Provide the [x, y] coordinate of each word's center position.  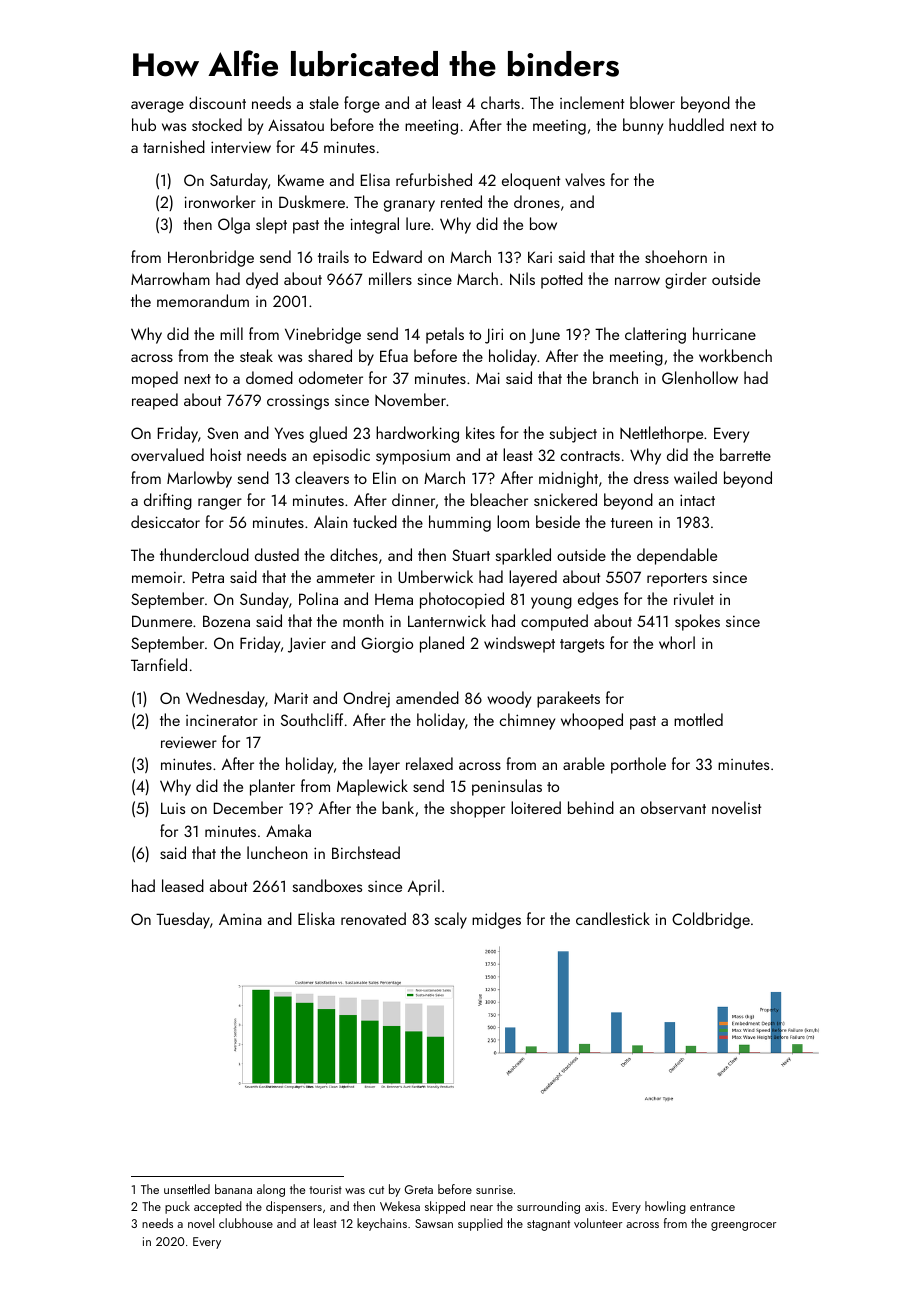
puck [177, 1207]
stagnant [548, 1225]
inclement [592, 102]
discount [217, 102]
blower [652, 102]
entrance [712, 1207]
